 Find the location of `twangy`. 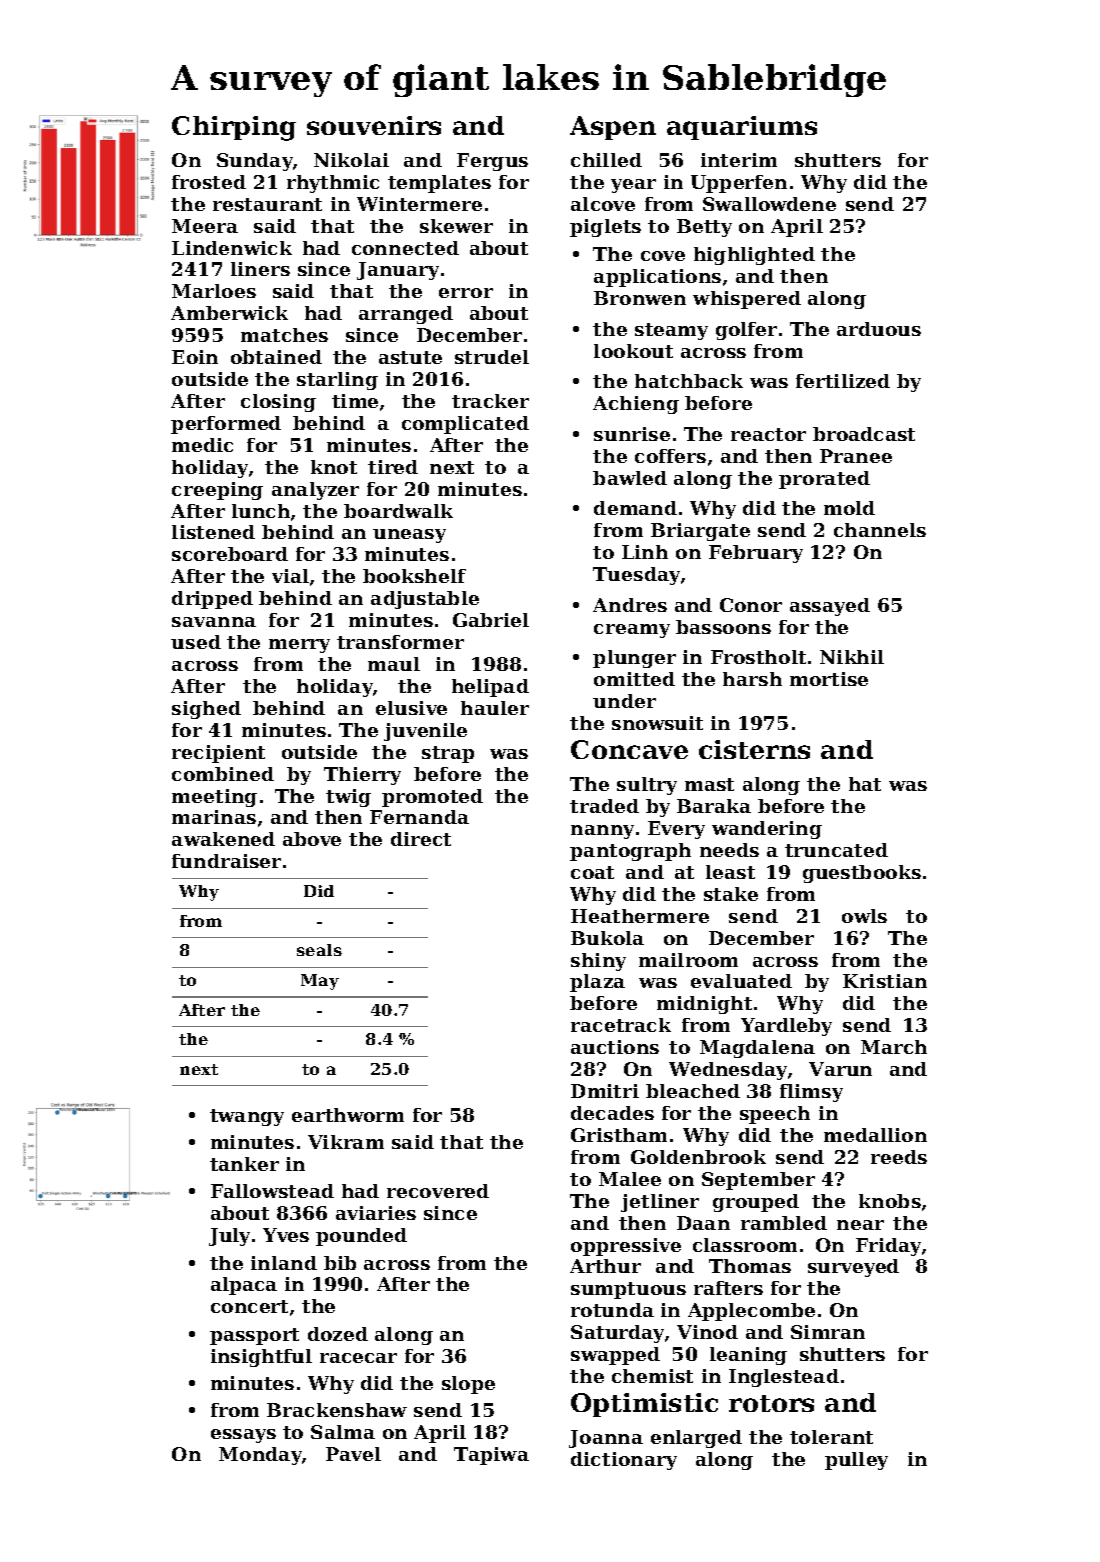

twangy is located at coordinates (247, 1117).
